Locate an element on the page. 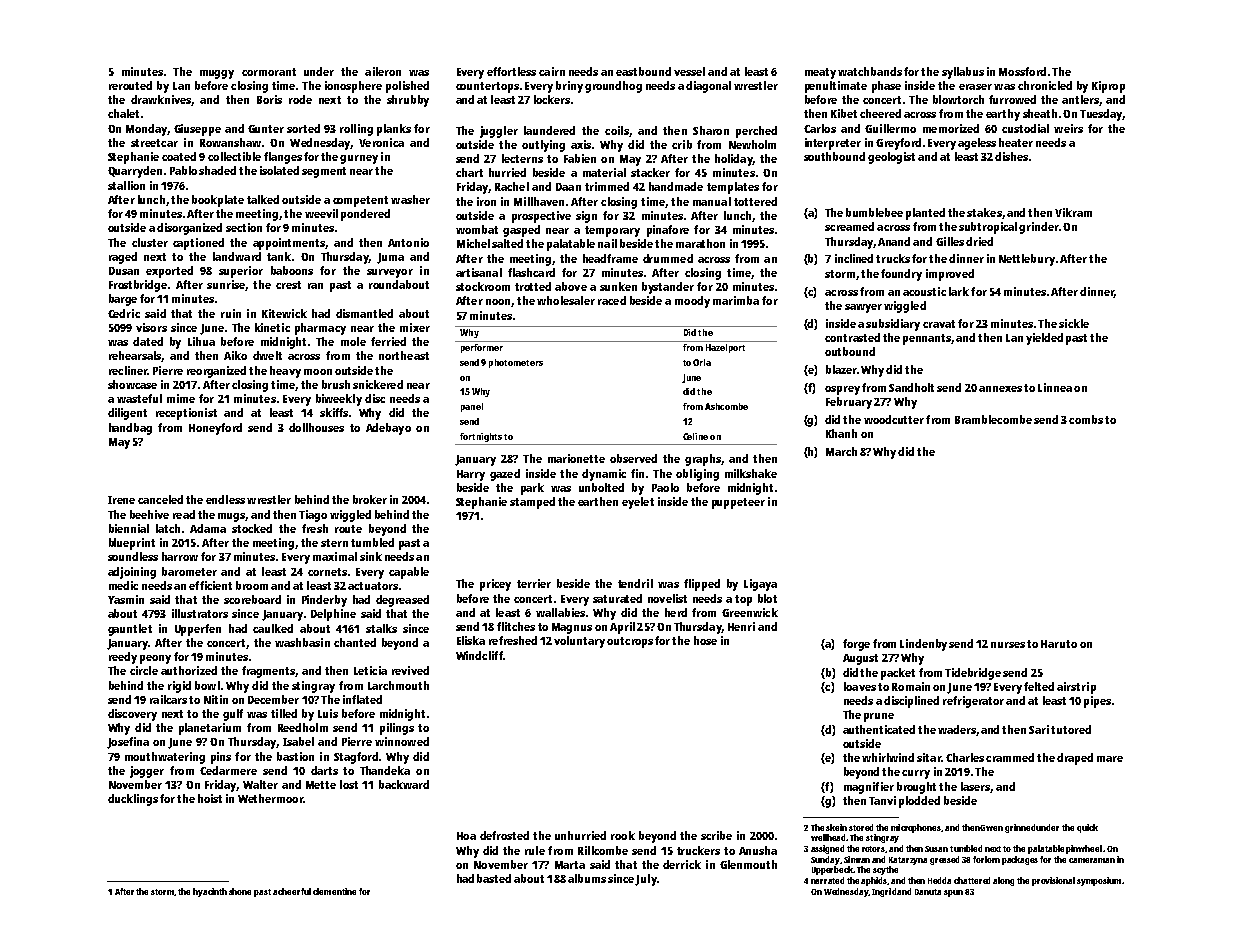 Image resolution: width=1233 pixels, height=952 pixels. sickle is located at coordinates (1074, 323).
